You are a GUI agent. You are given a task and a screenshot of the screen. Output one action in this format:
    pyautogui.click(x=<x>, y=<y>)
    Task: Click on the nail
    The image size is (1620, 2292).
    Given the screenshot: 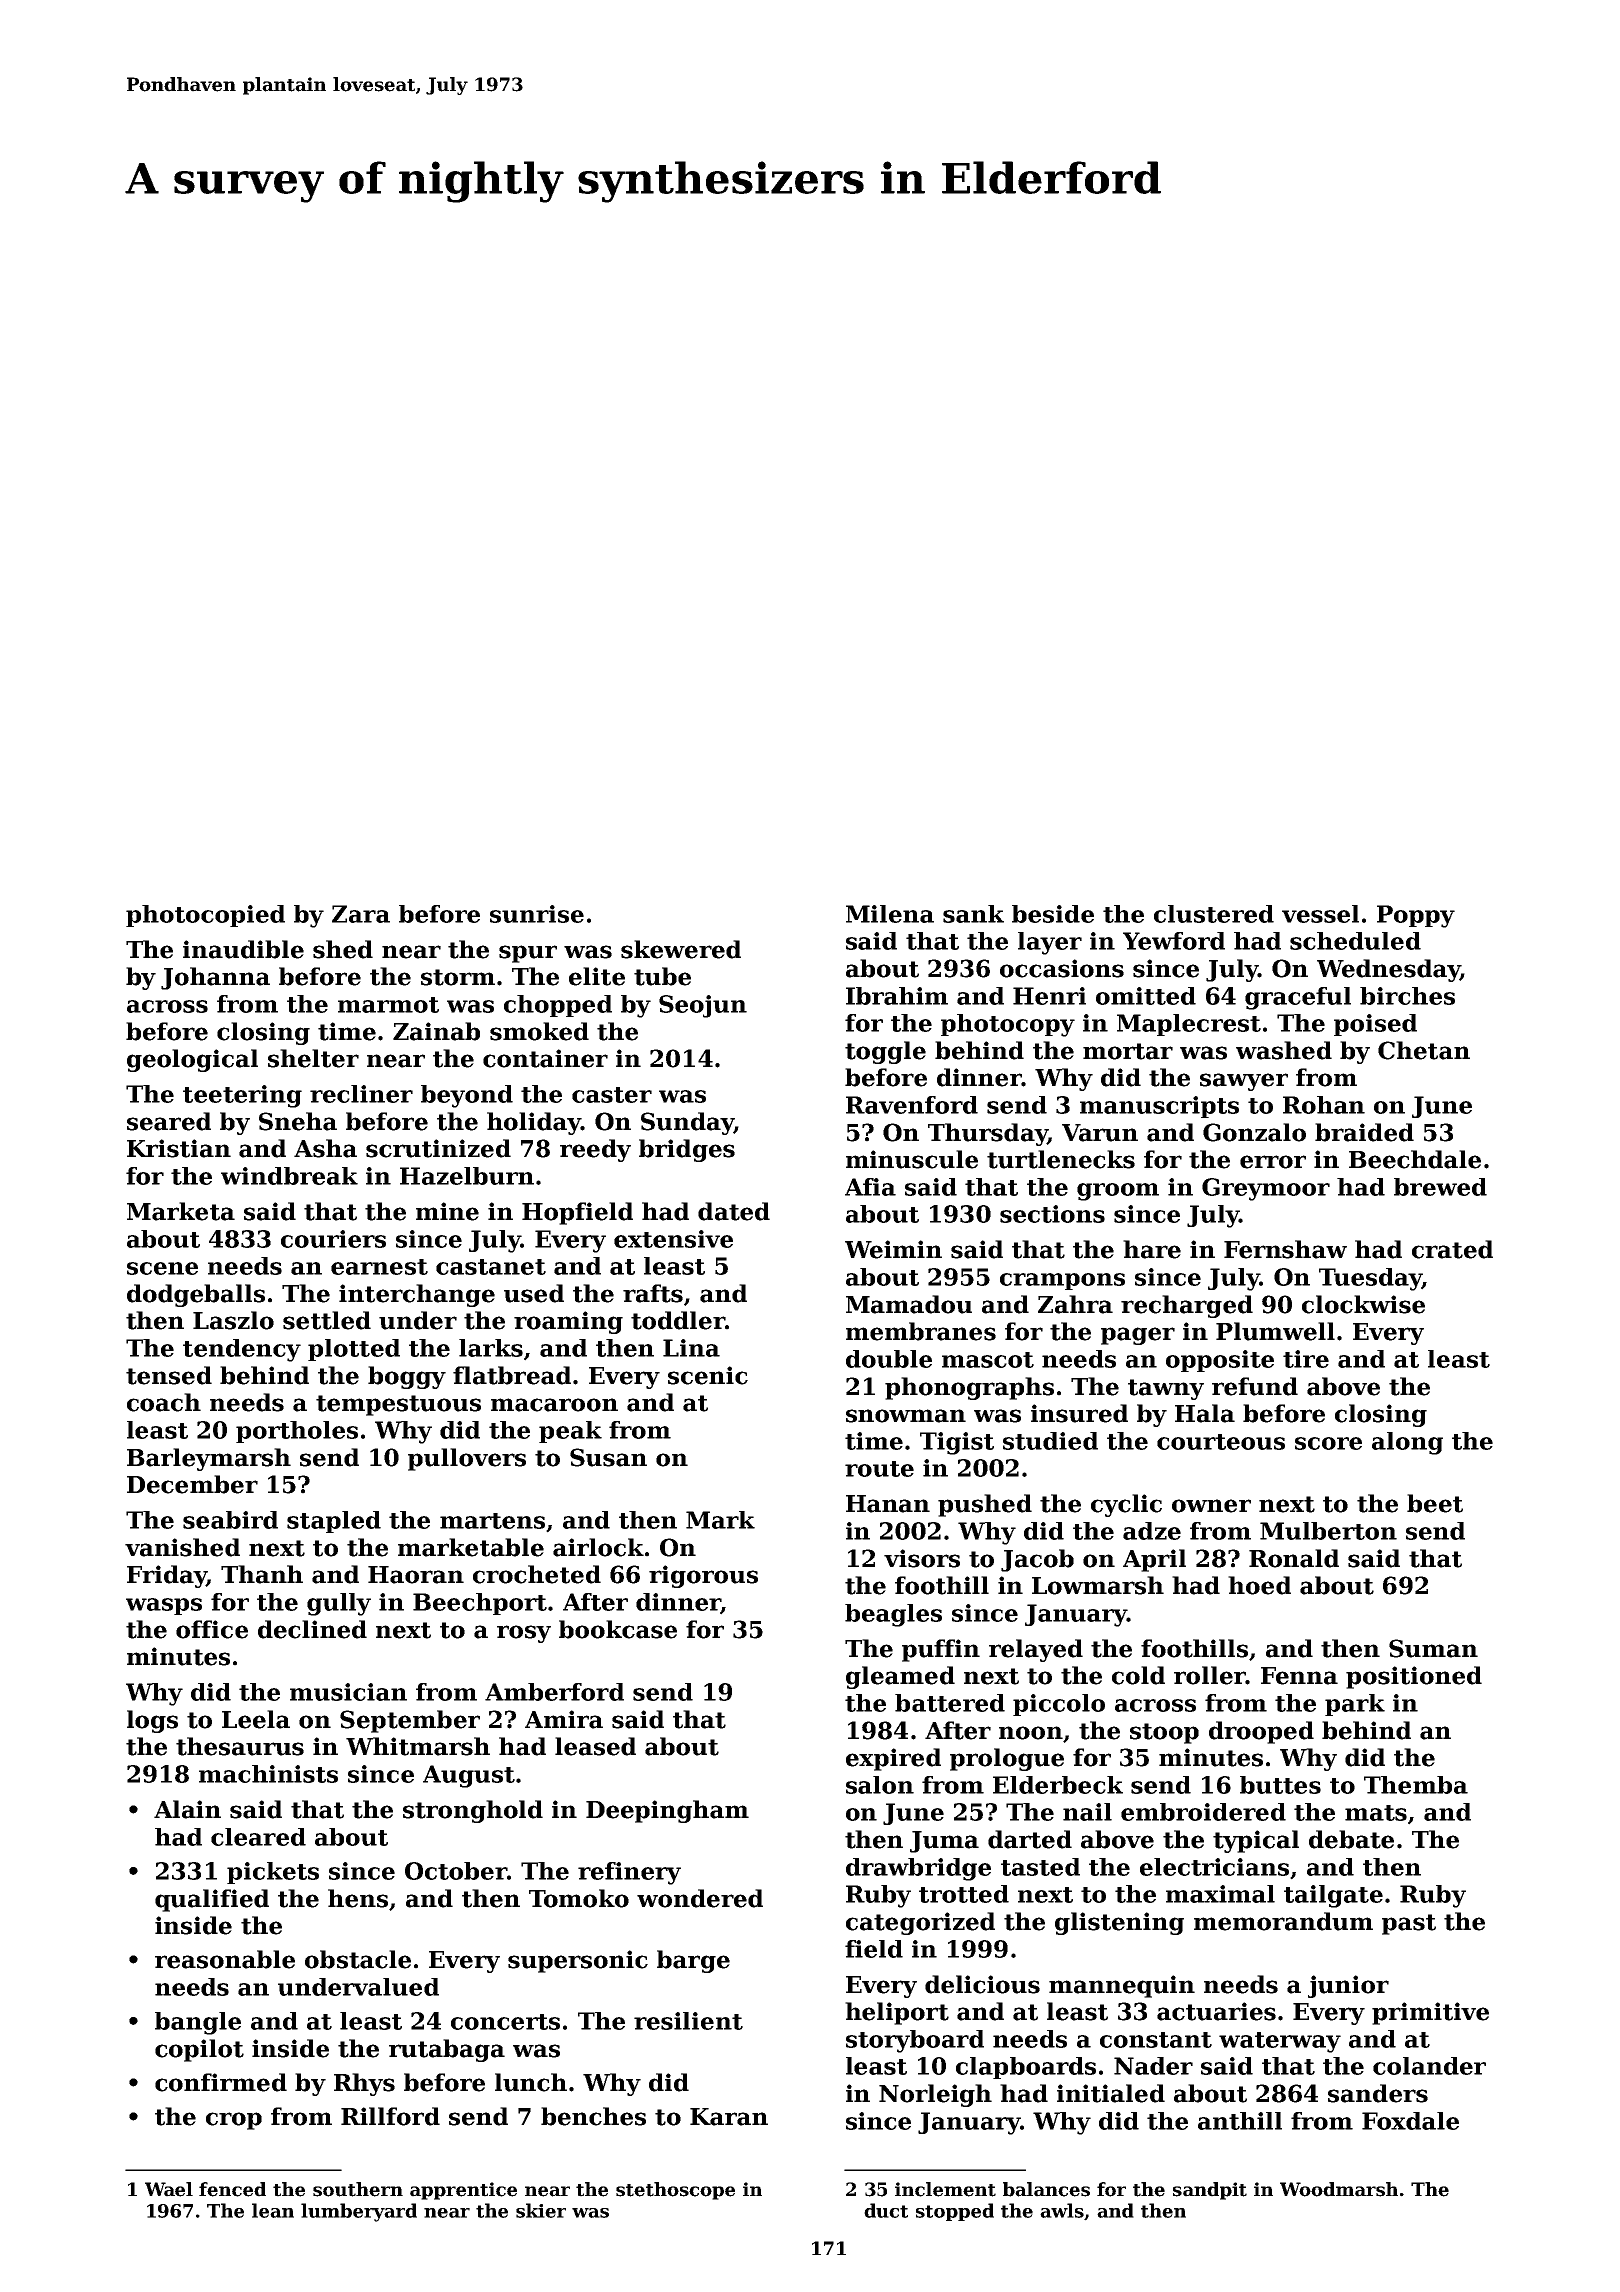 What is the action you would take?
    pyautogui.click(x=1087, y=1812)
